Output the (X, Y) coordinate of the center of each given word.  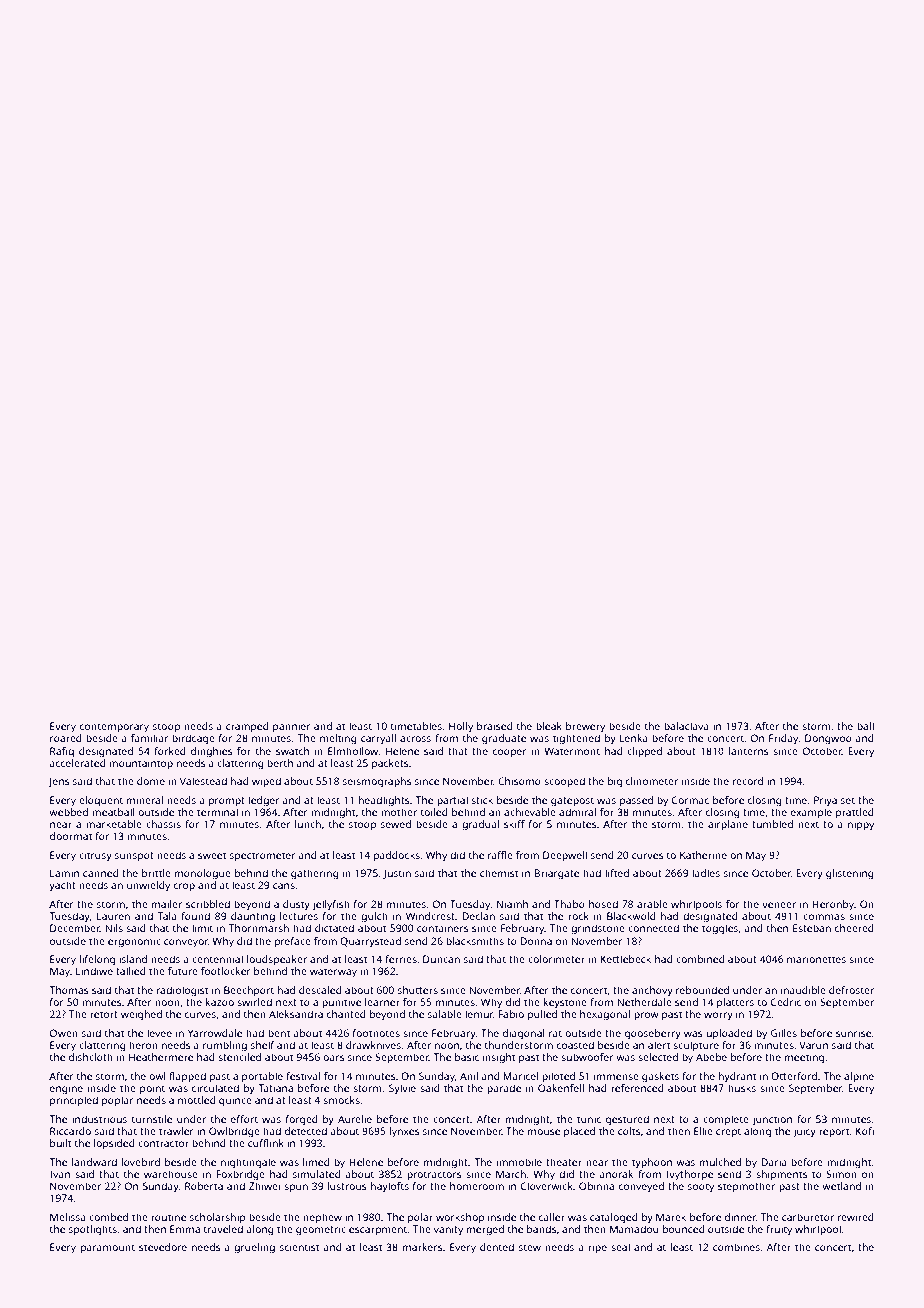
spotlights (93, 1230)
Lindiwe (94, 971)
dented (497, 1247)
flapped (187, 1077)
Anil (469, 1076)
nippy (861, 825)
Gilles (784, 1033)
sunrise (853, 1033)
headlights (384, 801)
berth (280, 763)
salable (445, 1014)
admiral (577, 812)
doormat (71, 836)
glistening (850, 874)
